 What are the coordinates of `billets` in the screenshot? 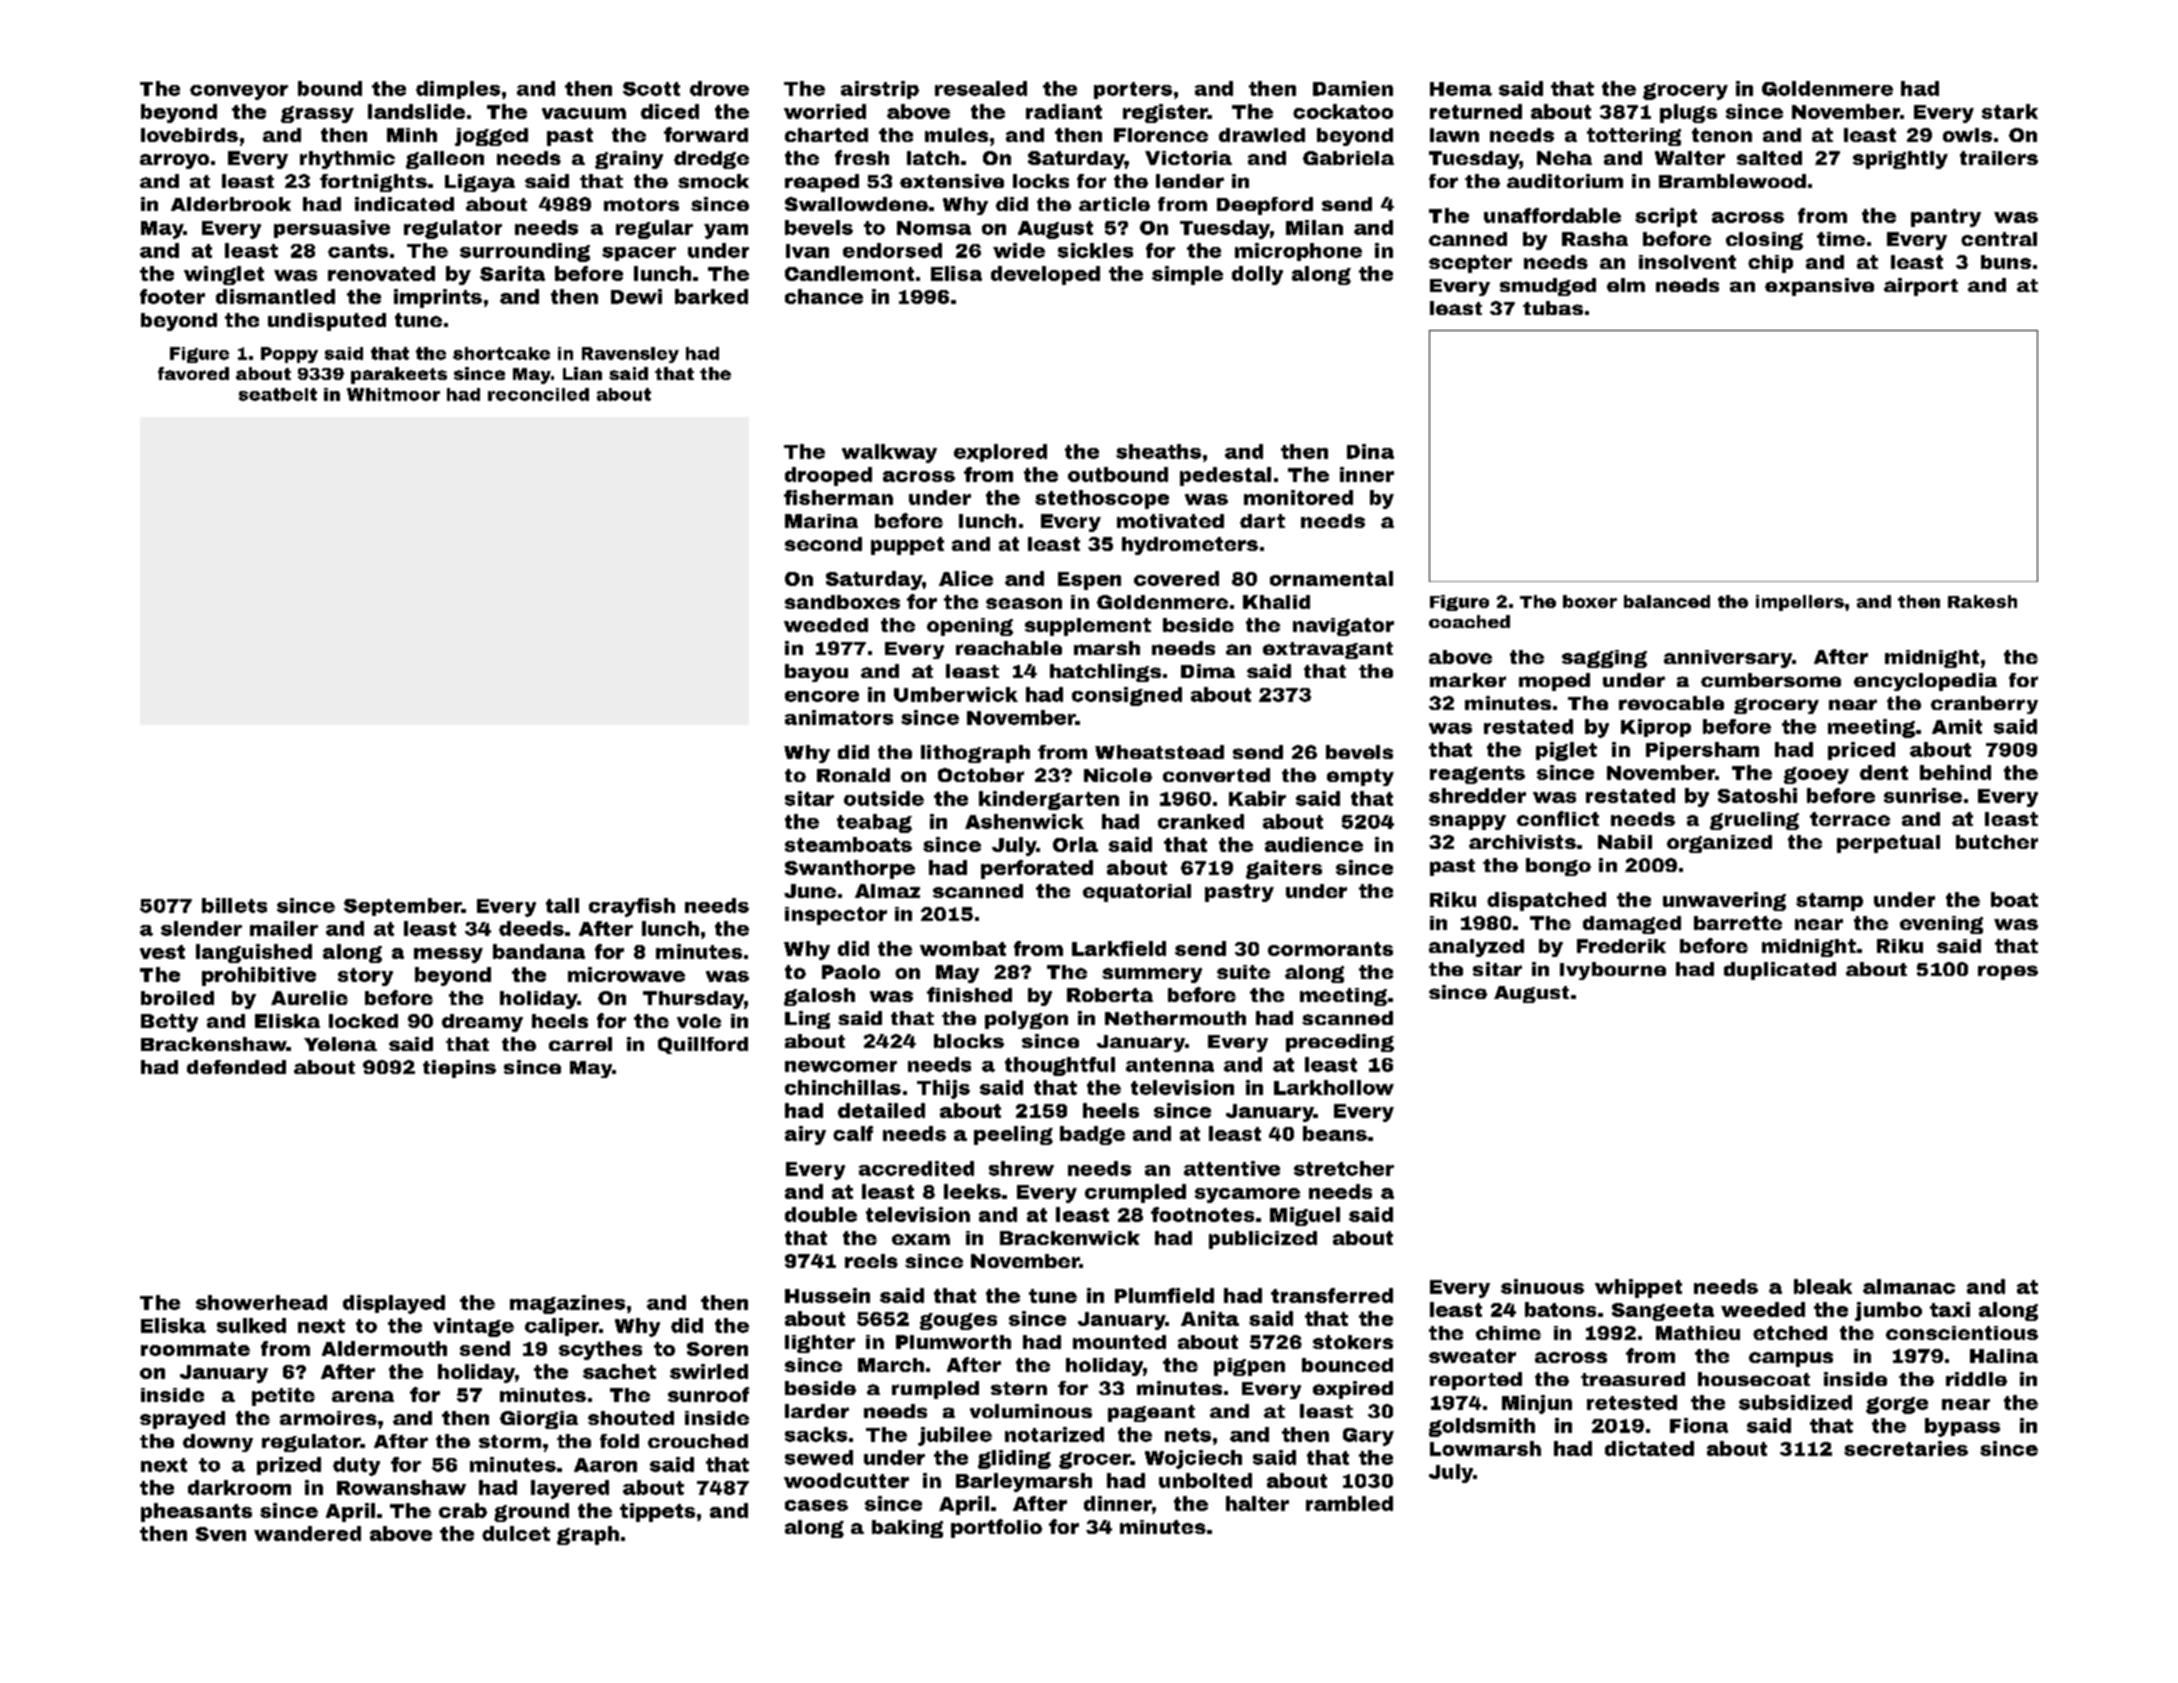 It's located at (234, 905).
